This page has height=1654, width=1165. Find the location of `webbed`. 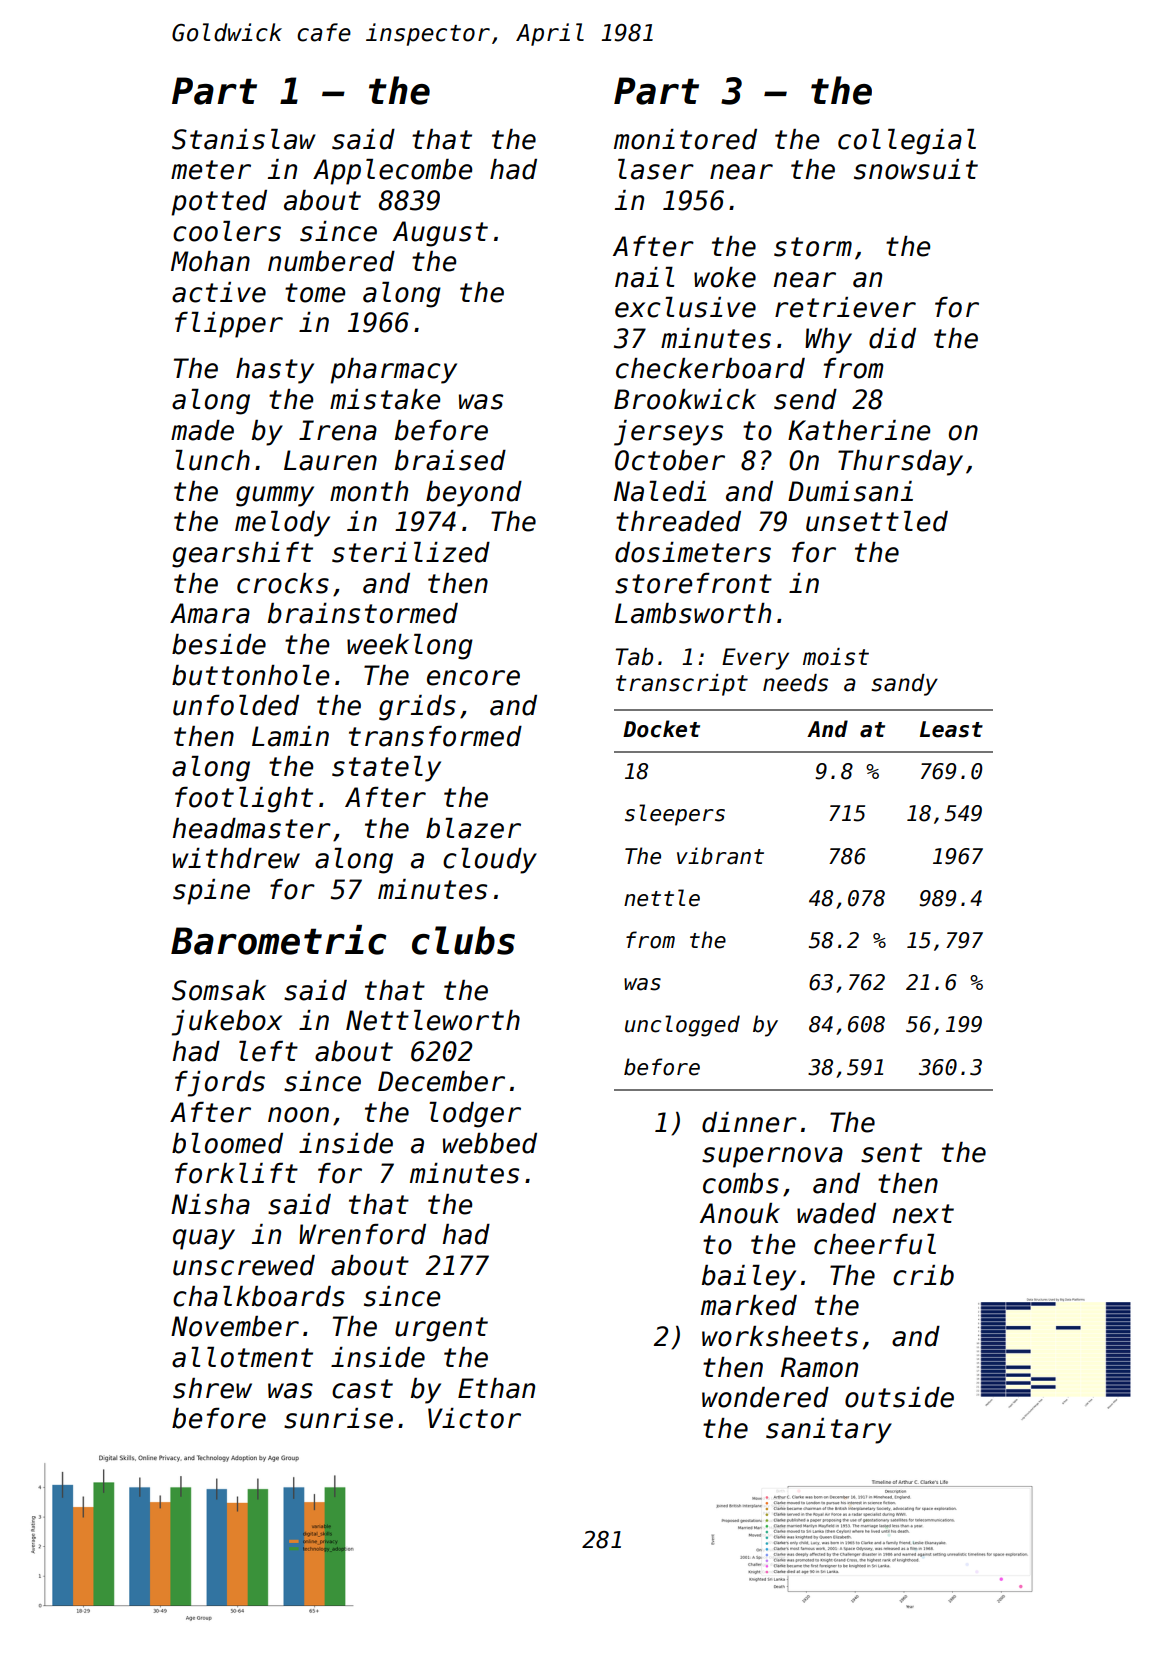

webbed is located at coordinates (490, 1143).
